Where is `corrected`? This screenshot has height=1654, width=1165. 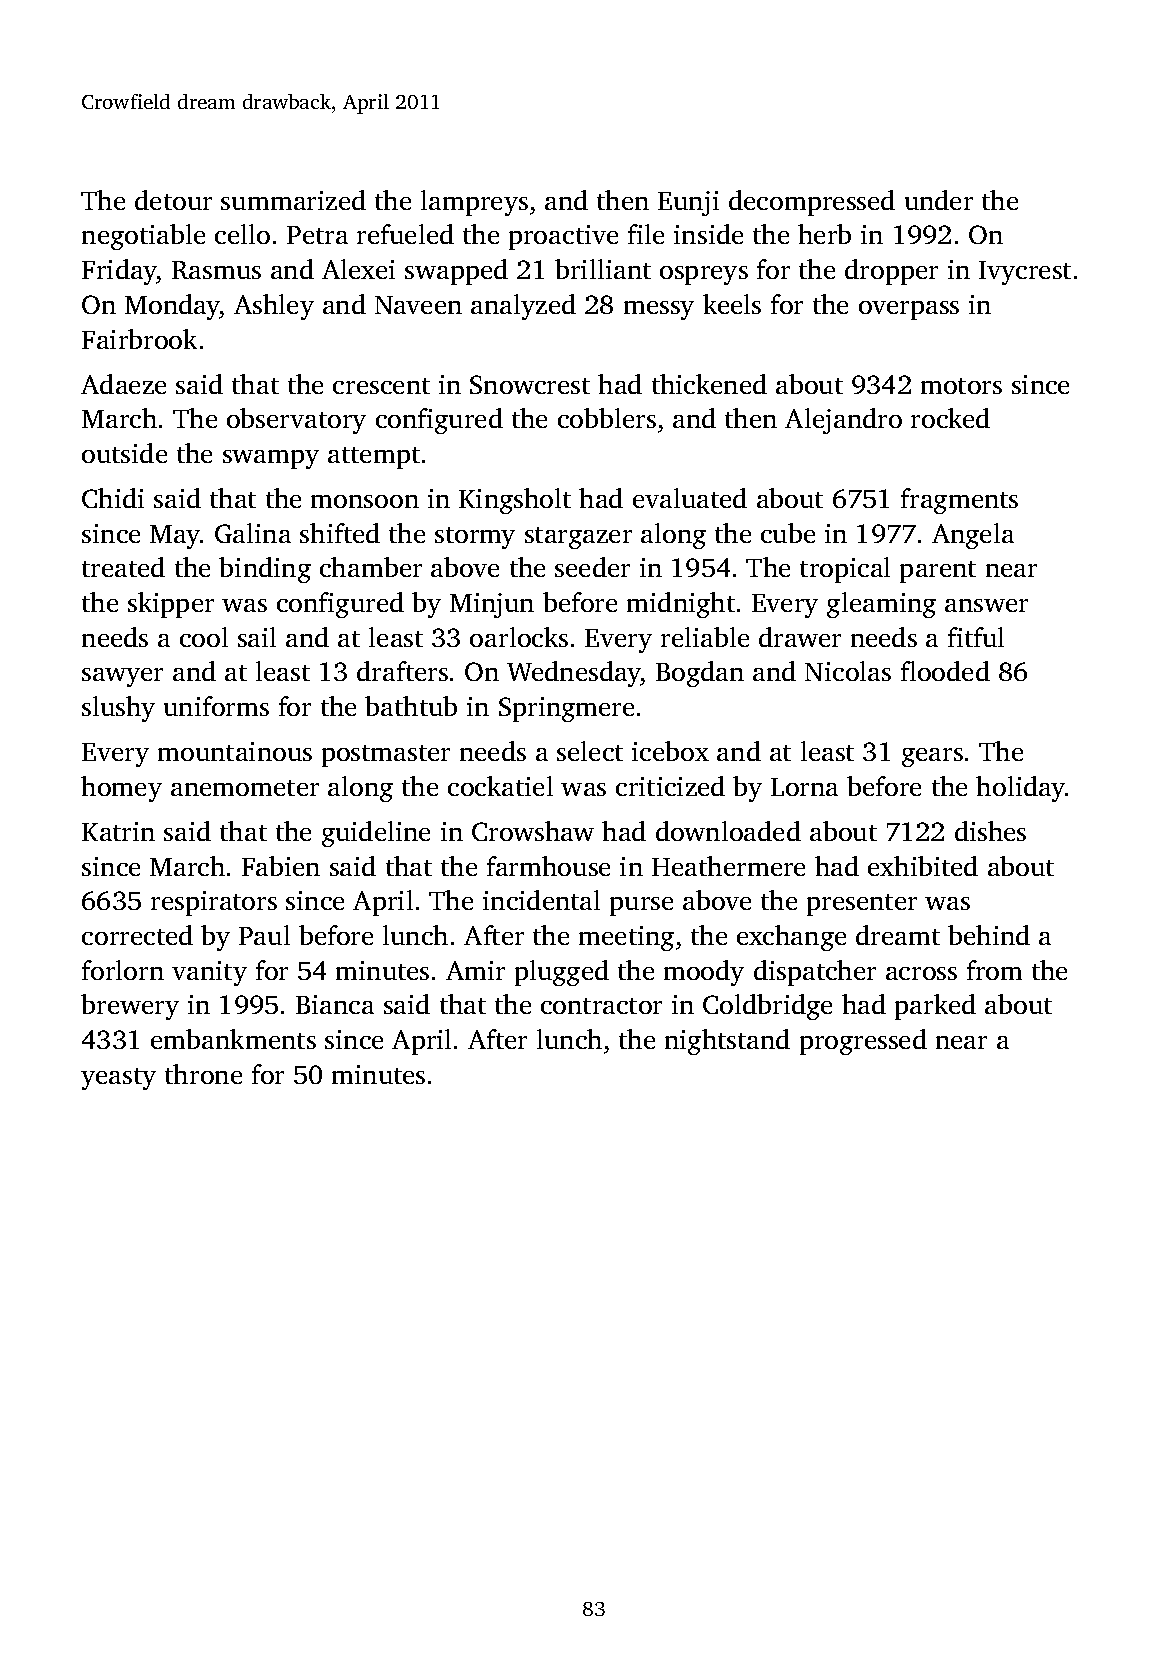
corrected is located at coordinates (137, 935).
